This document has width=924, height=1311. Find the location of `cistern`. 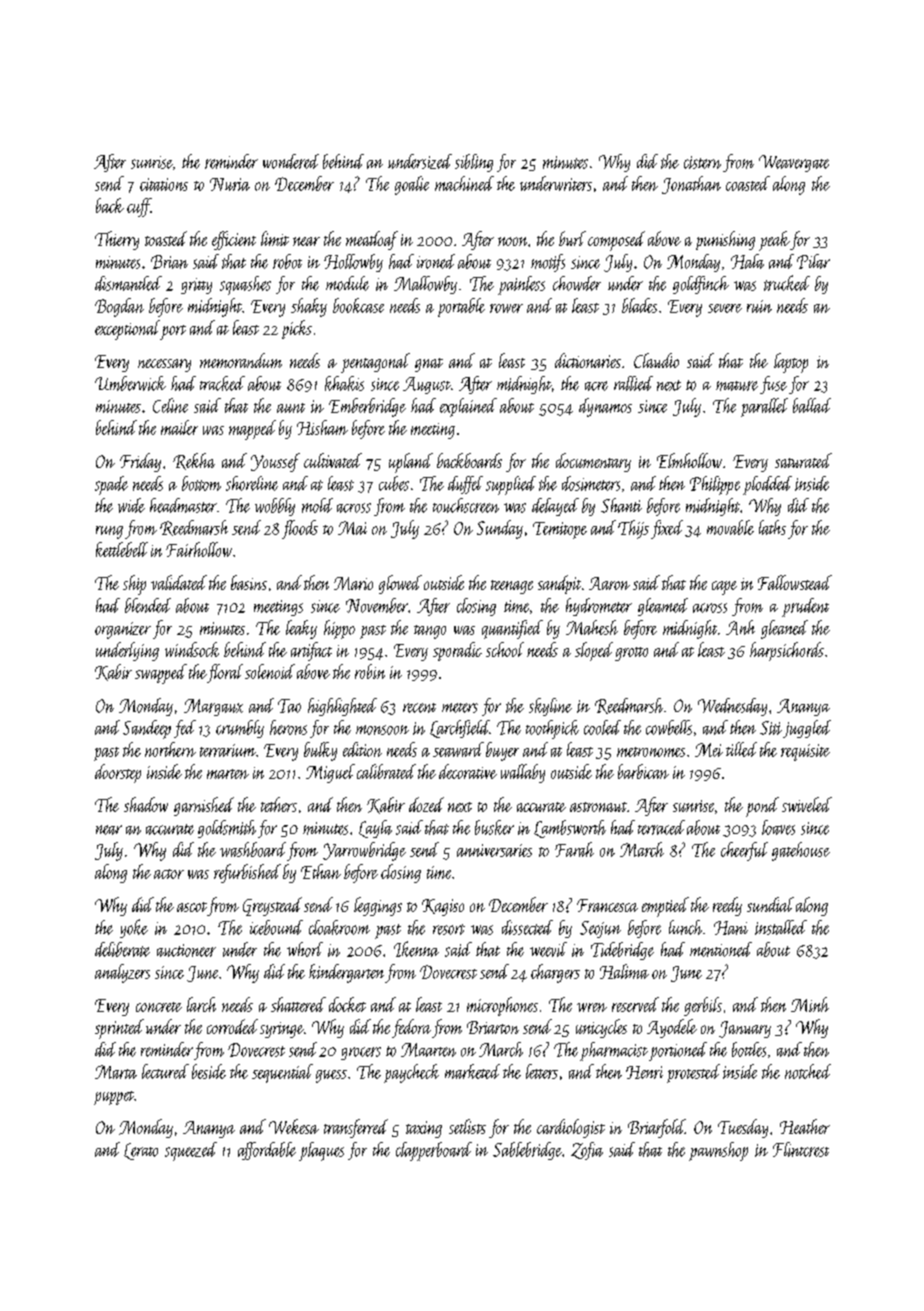

cistern is located at coordinates (702, 162).
